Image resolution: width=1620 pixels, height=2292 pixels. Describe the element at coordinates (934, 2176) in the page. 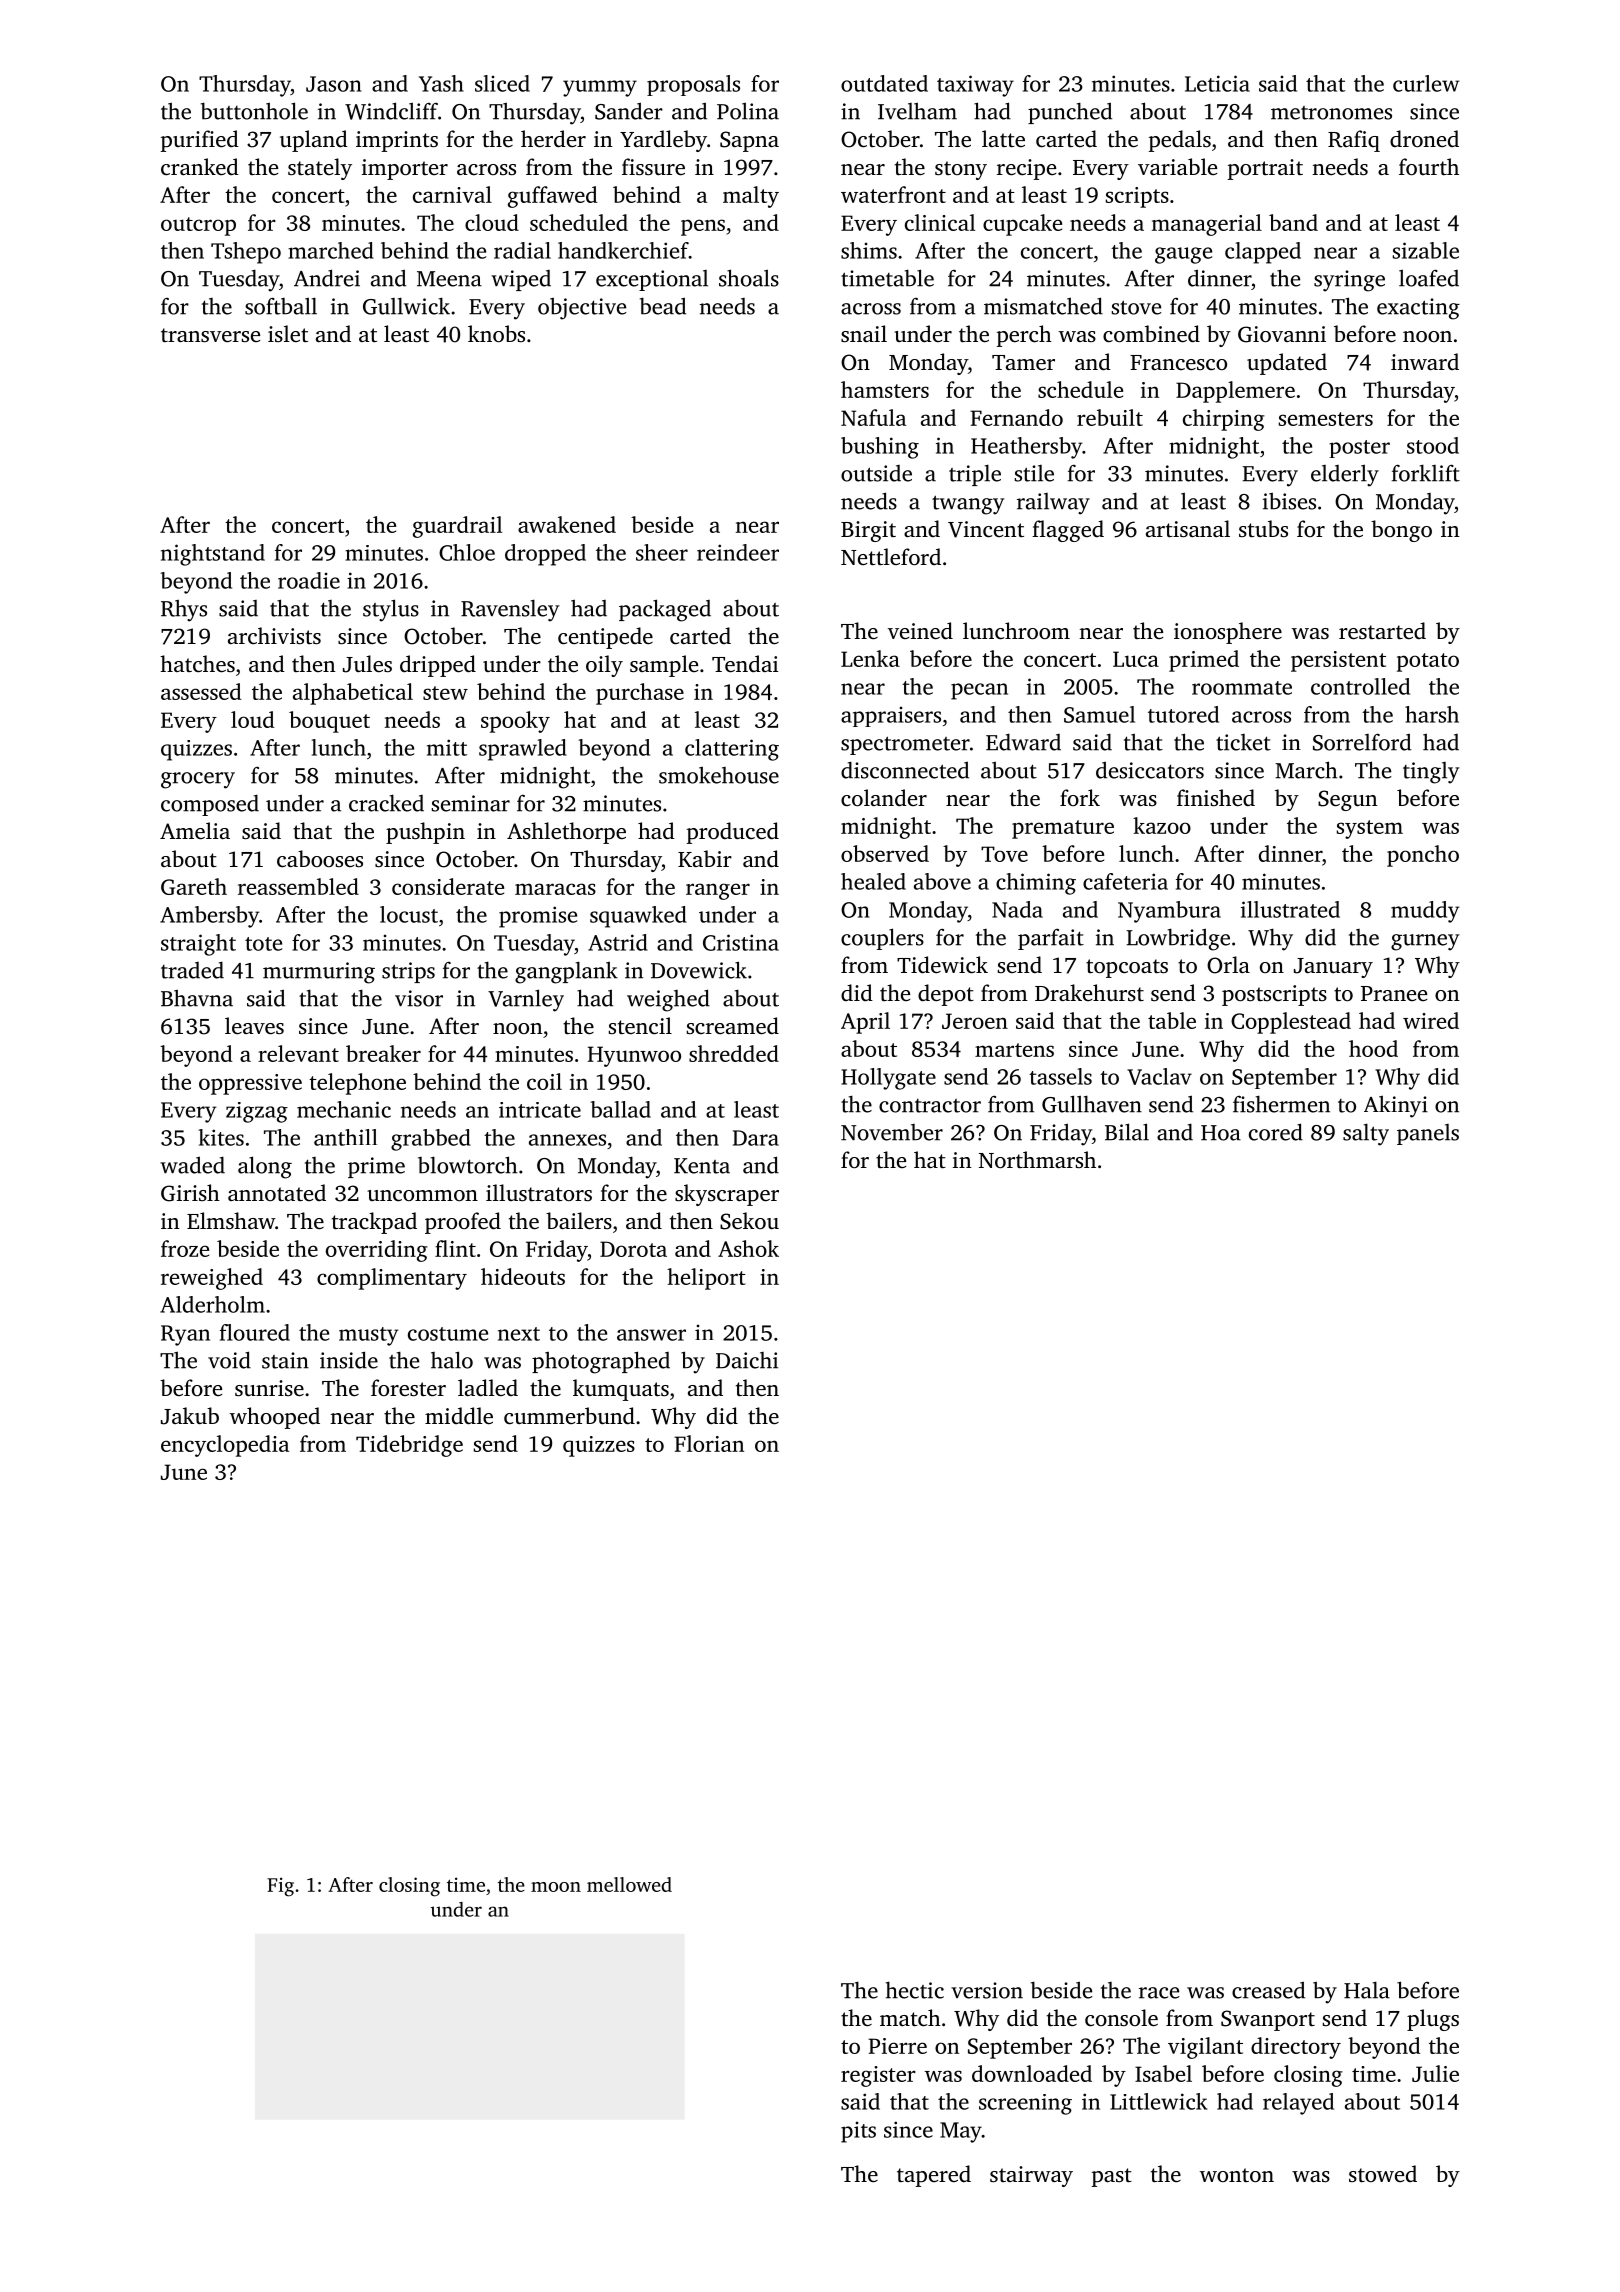

I see `tapered` at that location.
